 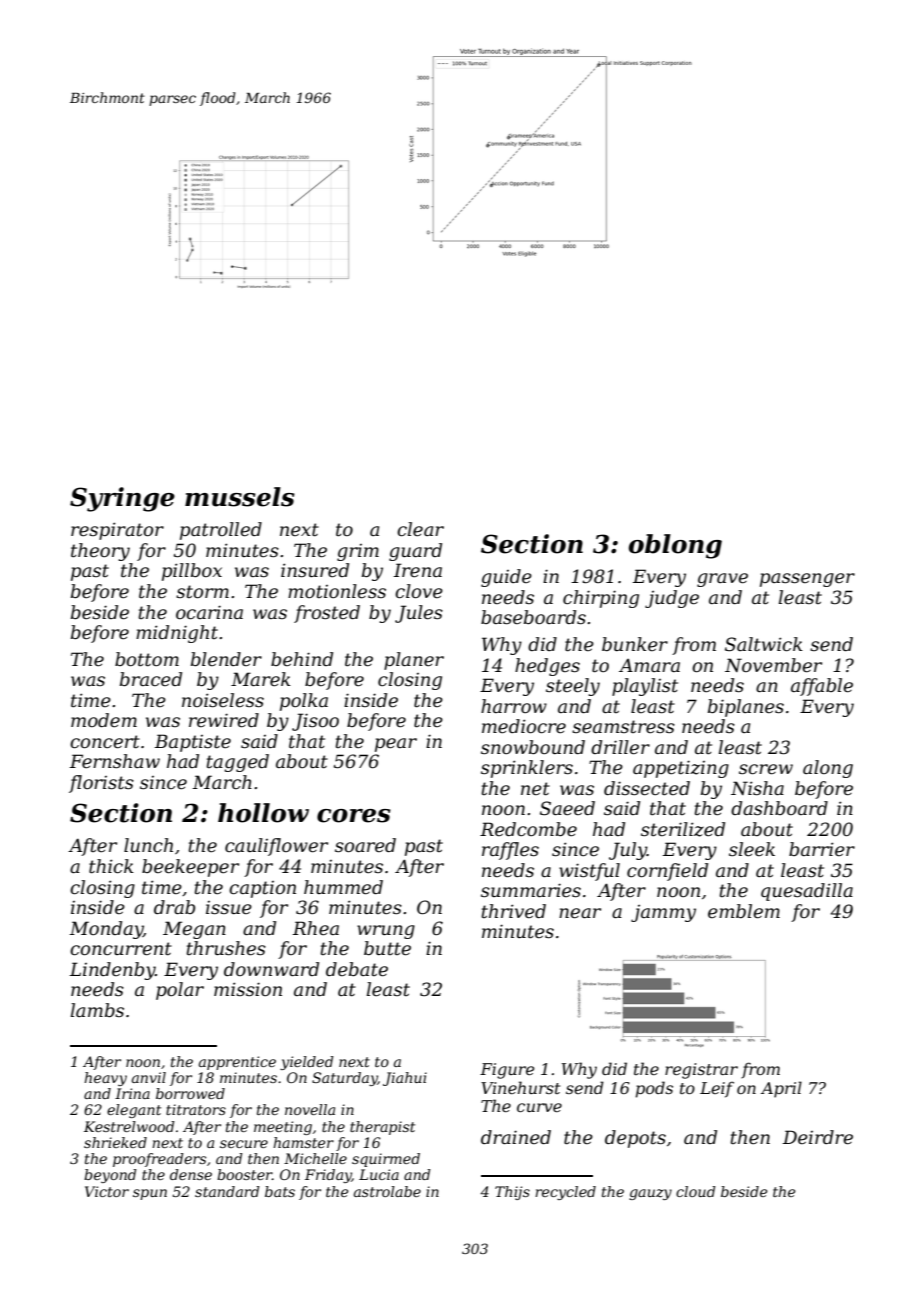 I want to click on sterilized, so click(x=683, y=829).
